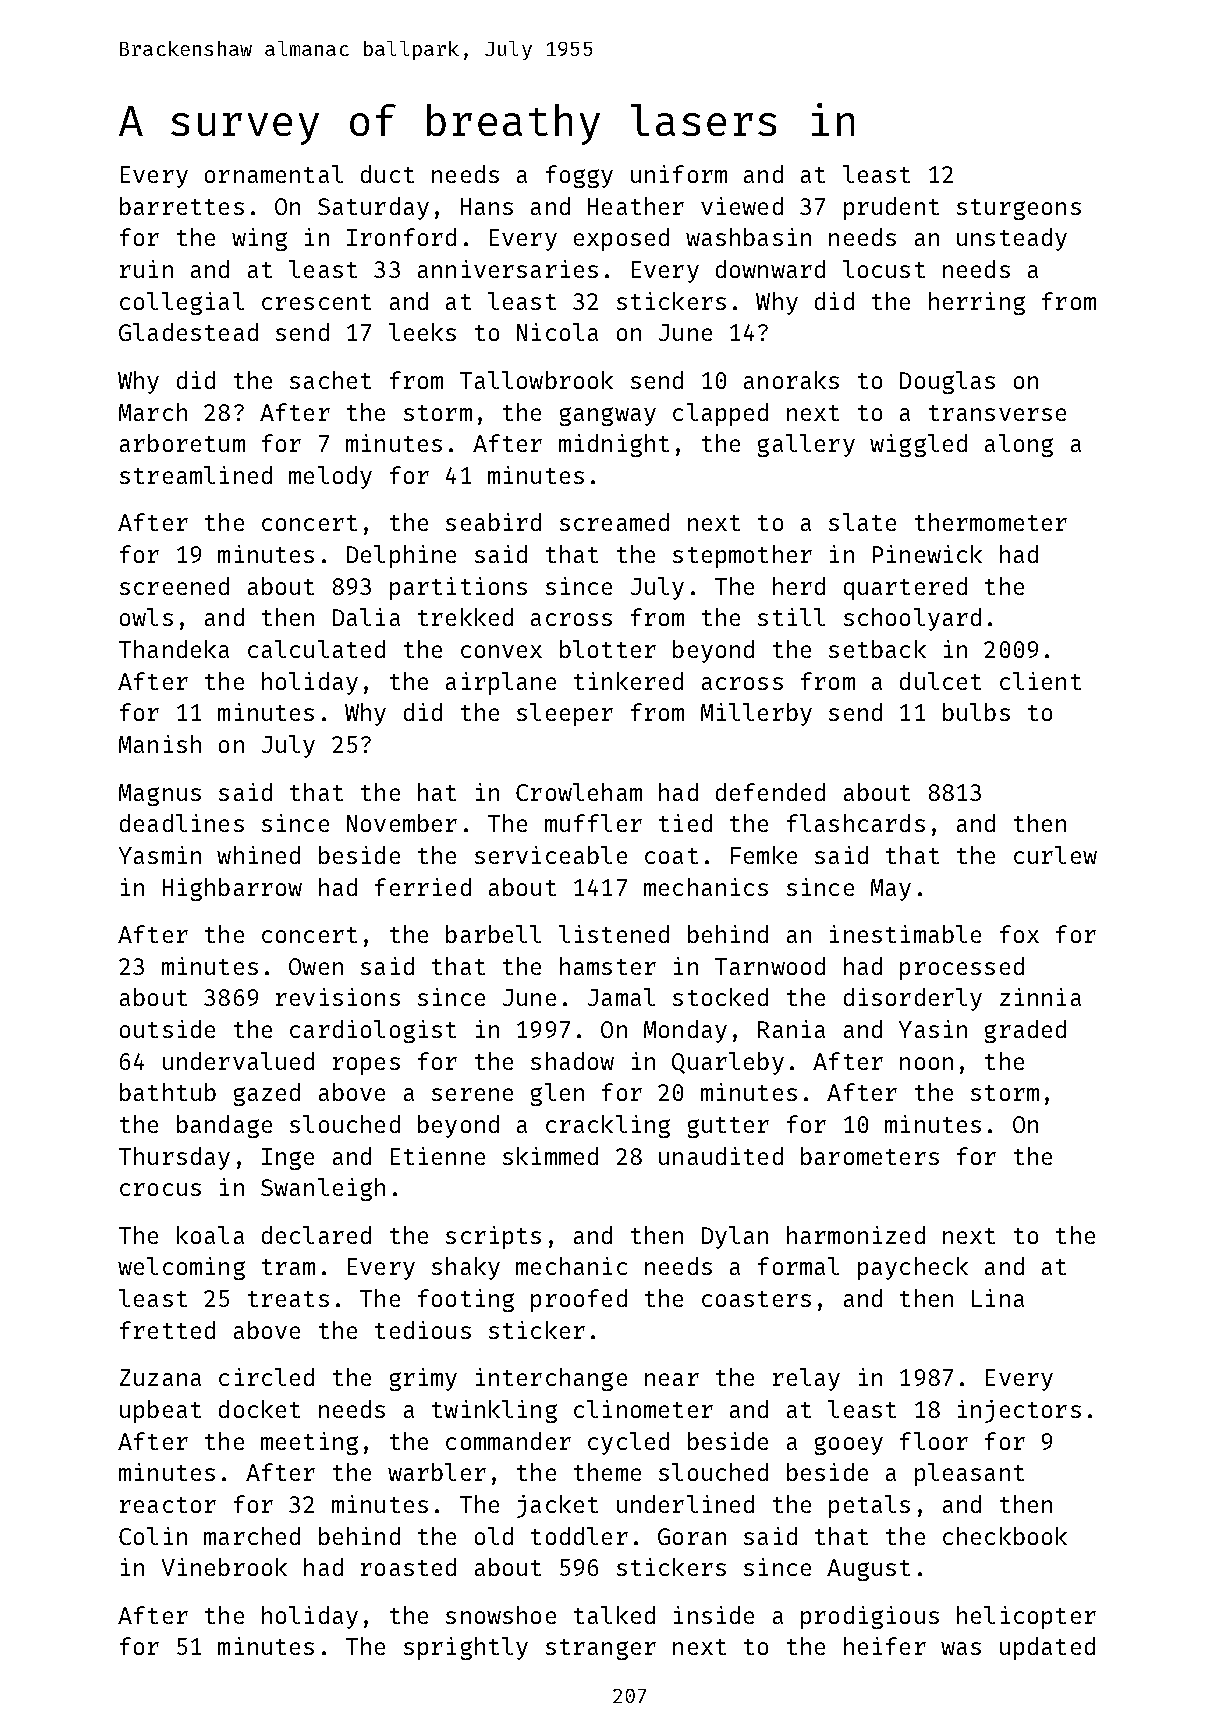 Image resolution: width=1224 pixels, height=1730 pixels. What do you see at coordinates (884, 269) in the screenshot?
I see `locust` at bounding box center [884, 269].
